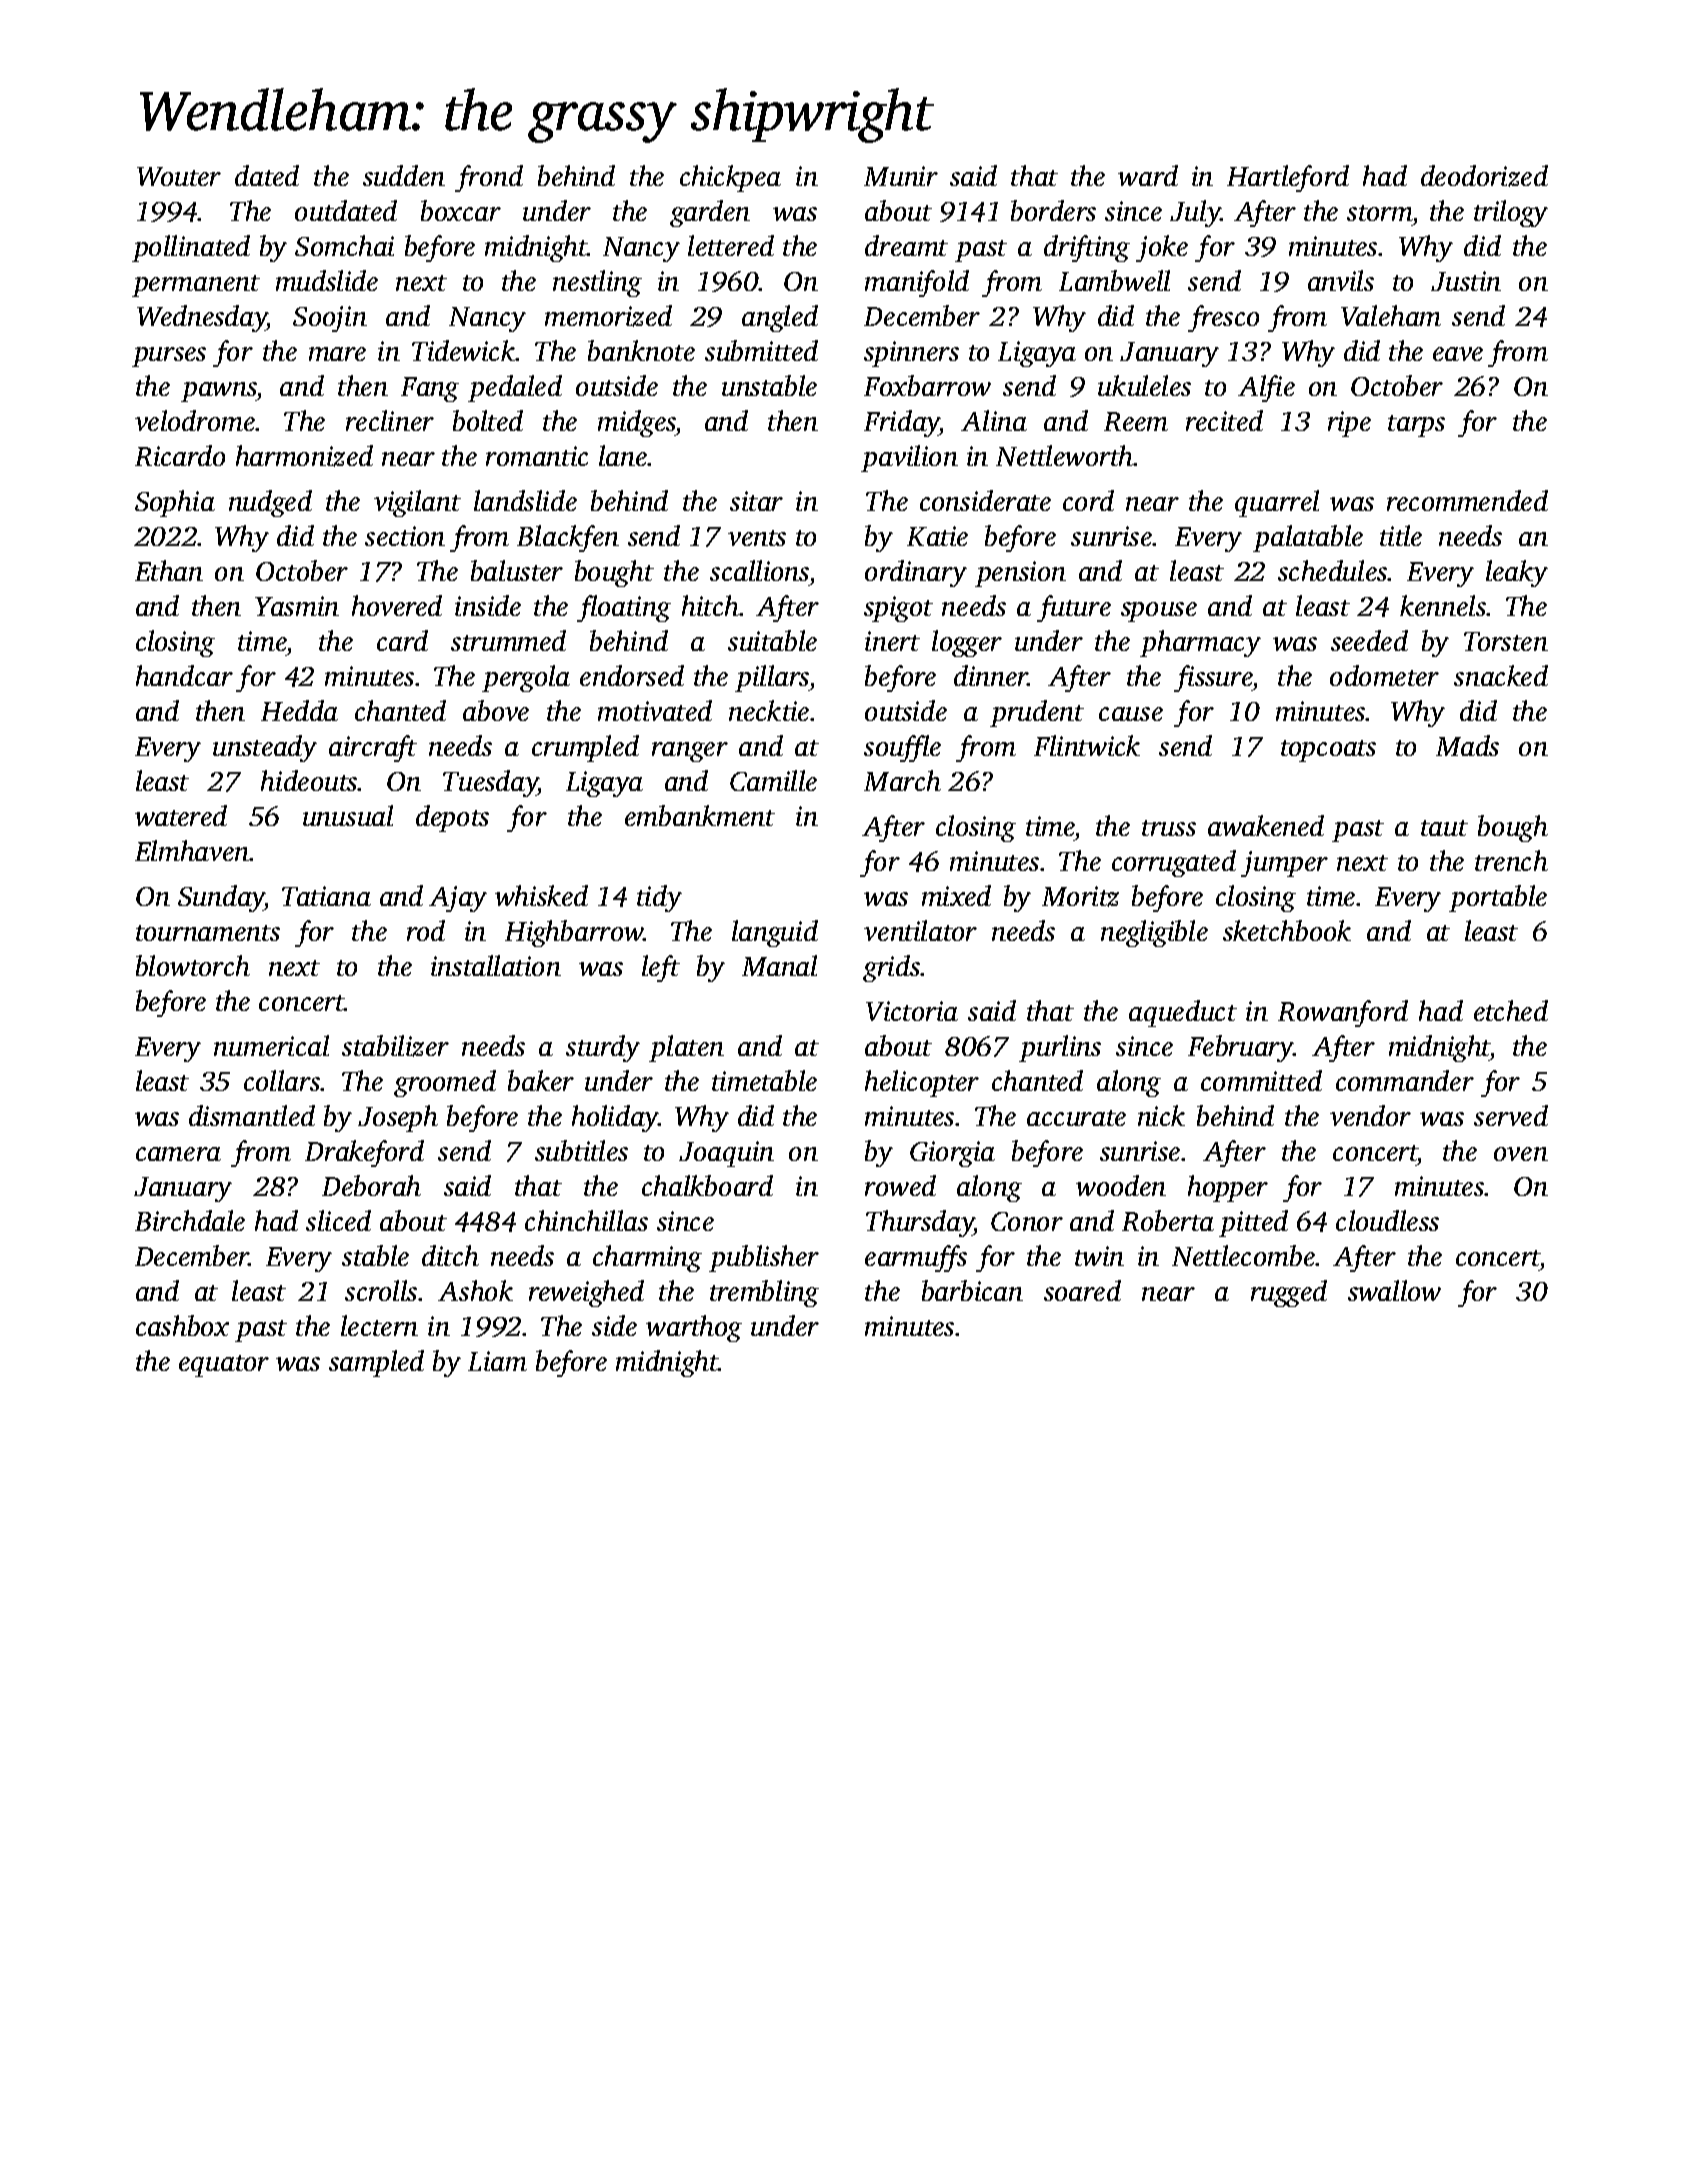  I want to click on chickpea, so click(730, 178).
